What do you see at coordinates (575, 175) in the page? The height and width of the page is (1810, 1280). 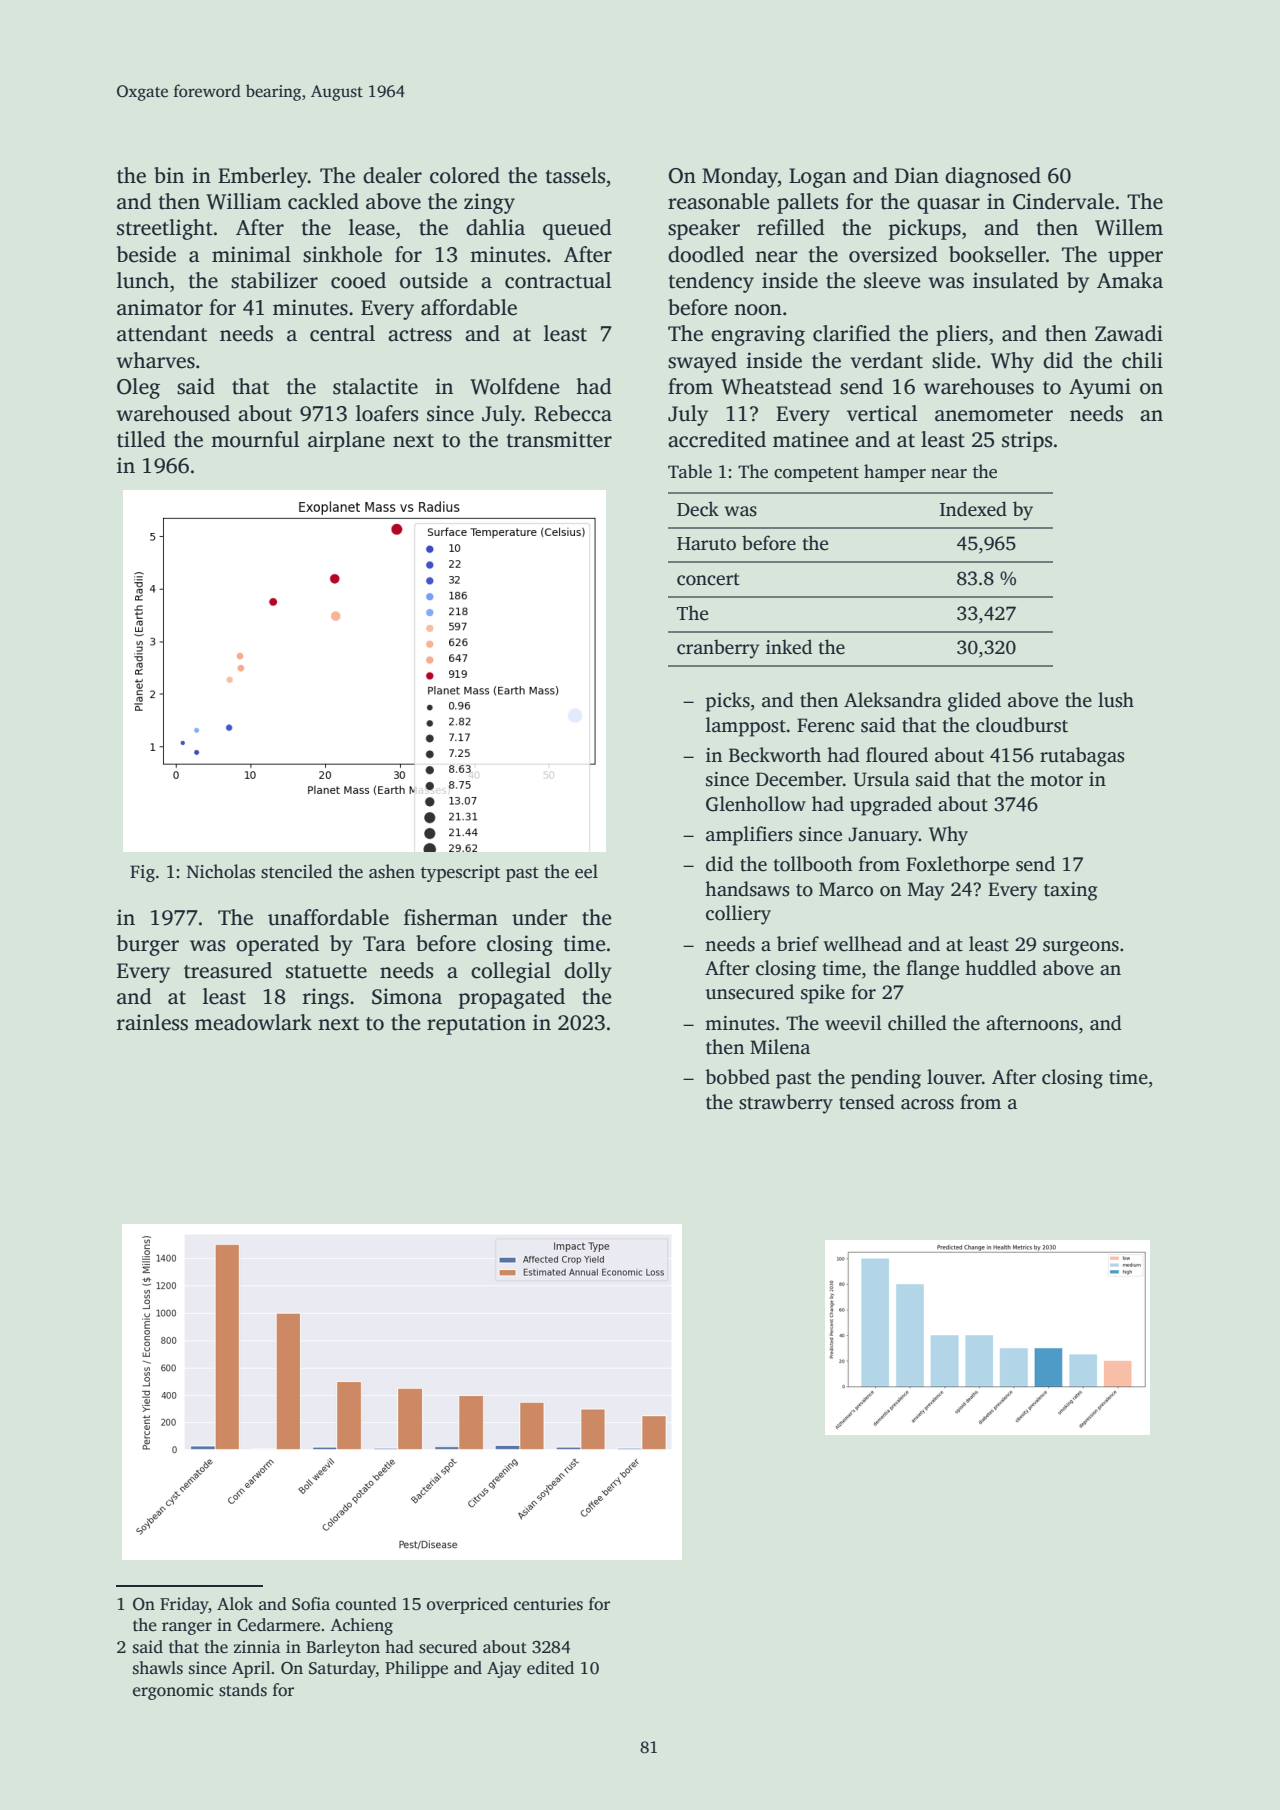 I see `tassels` at bounding box center [575, 175].
